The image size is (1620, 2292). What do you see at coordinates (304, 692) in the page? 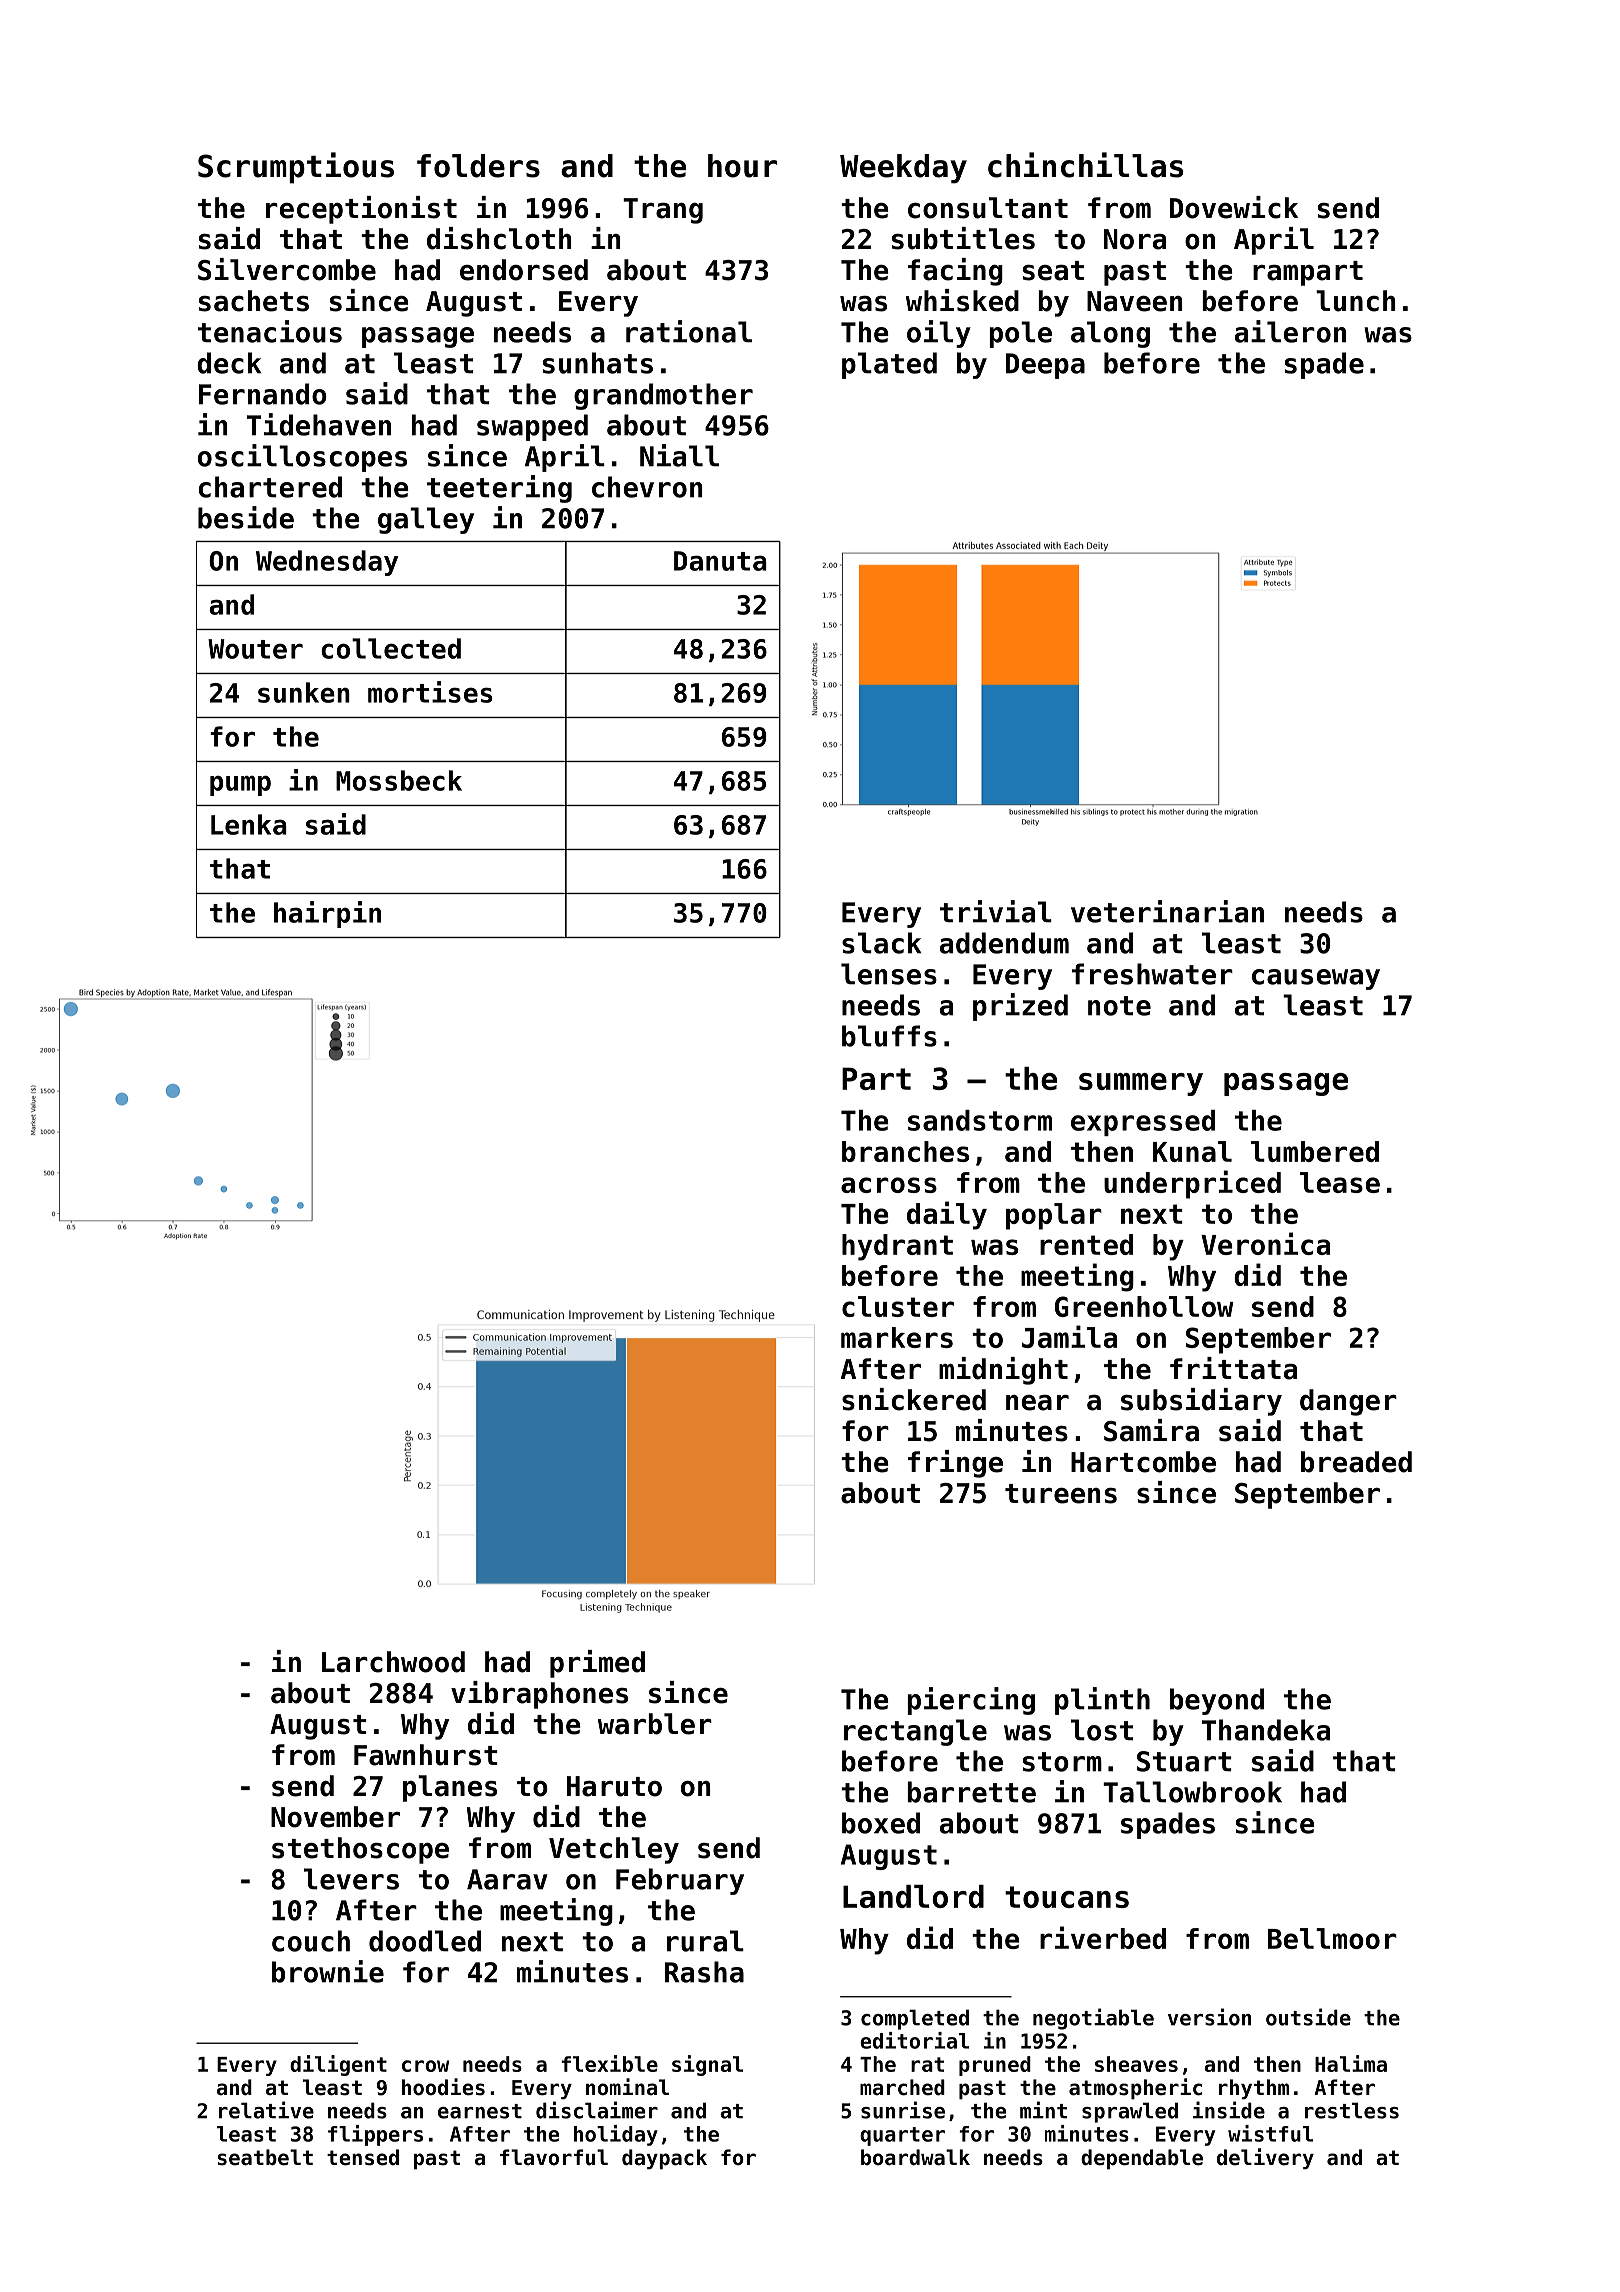
I see `sunken` at bounding box center [304, 692].
